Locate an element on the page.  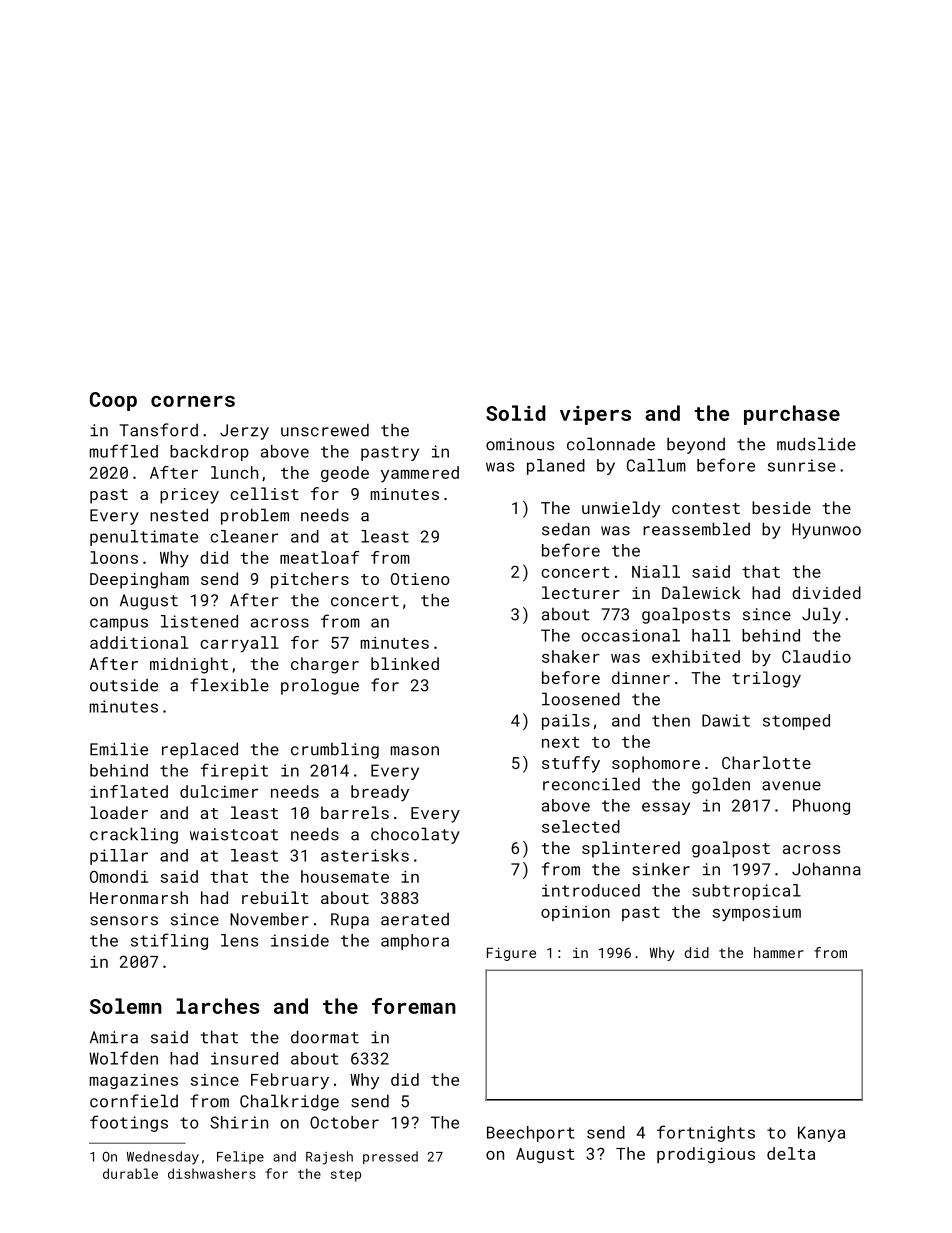
Rajesh is located at coordinates (329, 1158).
